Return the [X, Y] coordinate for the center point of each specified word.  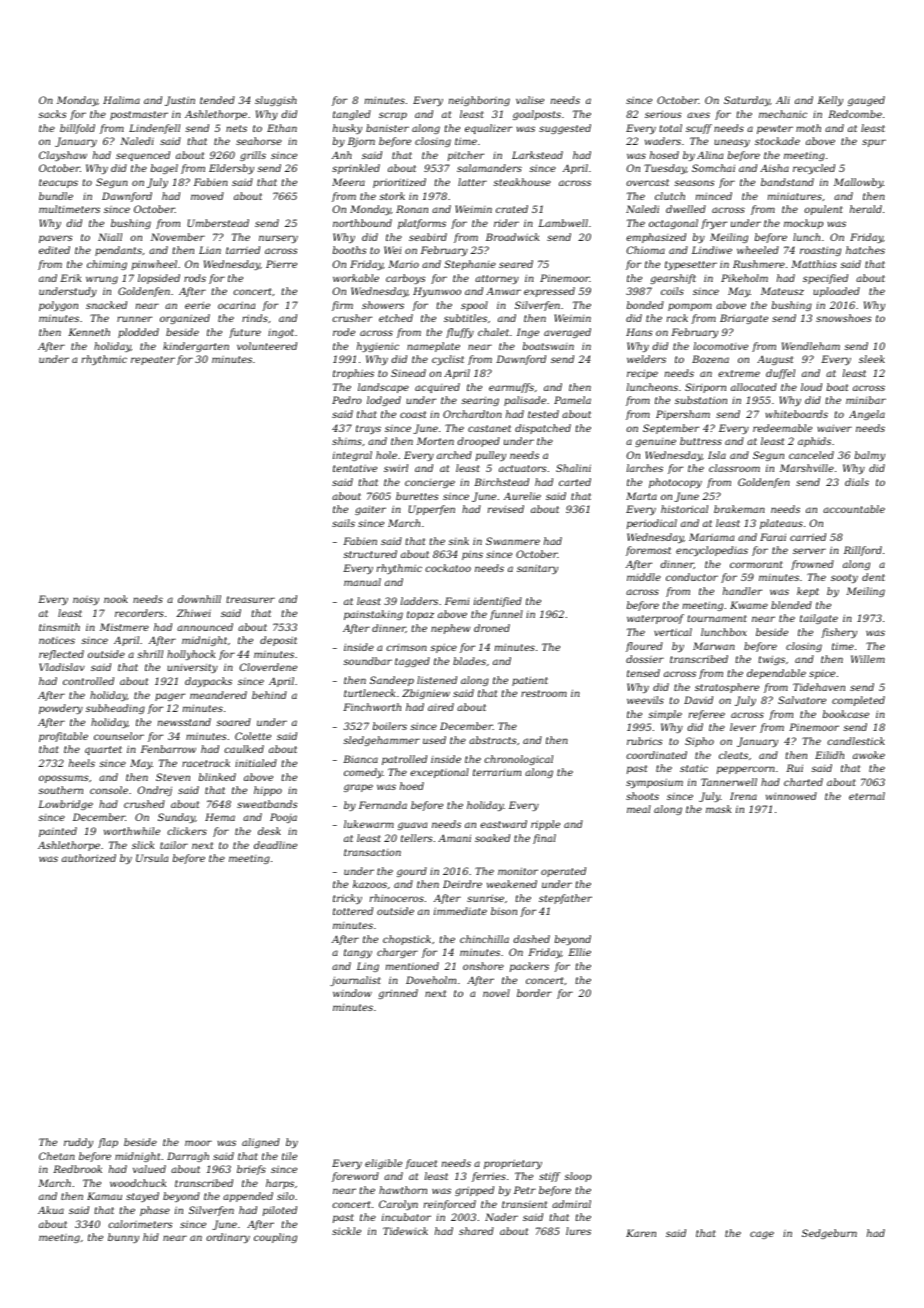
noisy [86, 600]
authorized [89, 858]
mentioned [412, 966]
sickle [346, 1231]
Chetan [57, 1156]
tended [217, 100]
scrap [393, 116]
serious [663, 114]
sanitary [537, 569]
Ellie [579, 952]
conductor [692, 577]
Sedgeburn [829, 1234]
